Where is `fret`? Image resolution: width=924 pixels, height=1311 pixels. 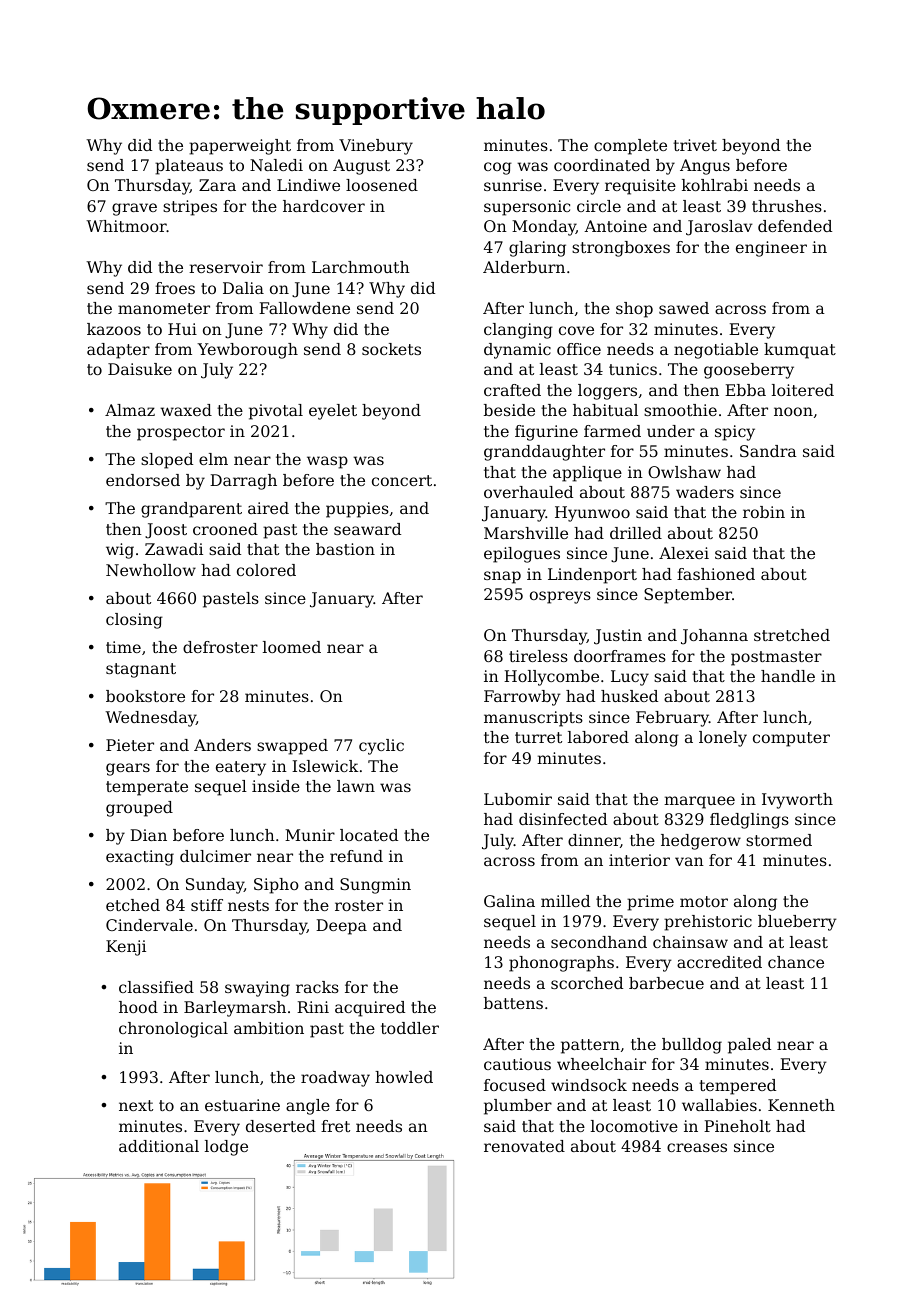
fret is located at coordinates (335, 1126).
